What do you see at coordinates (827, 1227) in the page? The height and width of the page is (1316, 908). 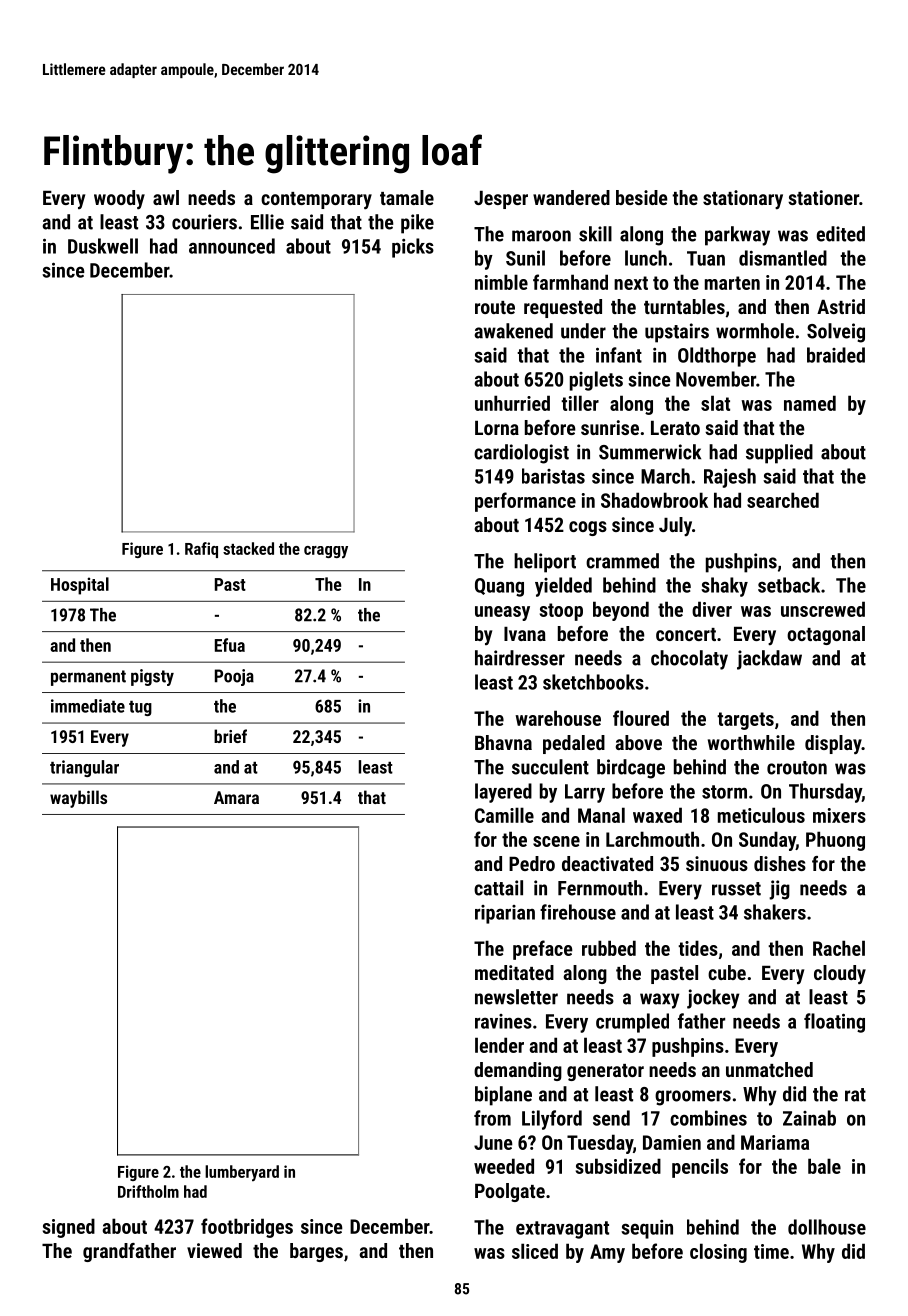 I see `dollhouse` at bounding box center [827, 1227].
